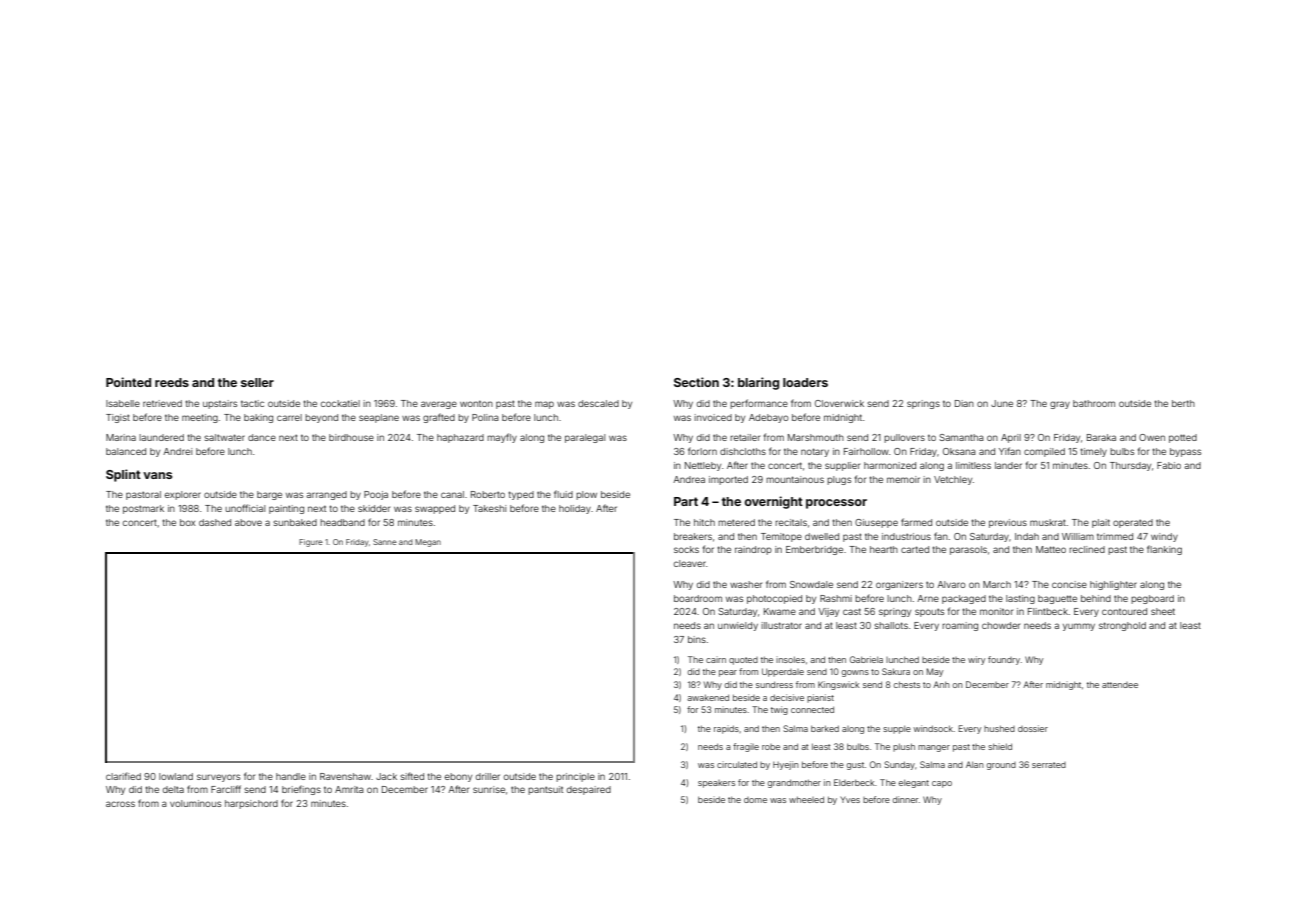 Image resolution: width=1308 pixels, height=924 pixels. I want to click on carted, so click(915, 549).
